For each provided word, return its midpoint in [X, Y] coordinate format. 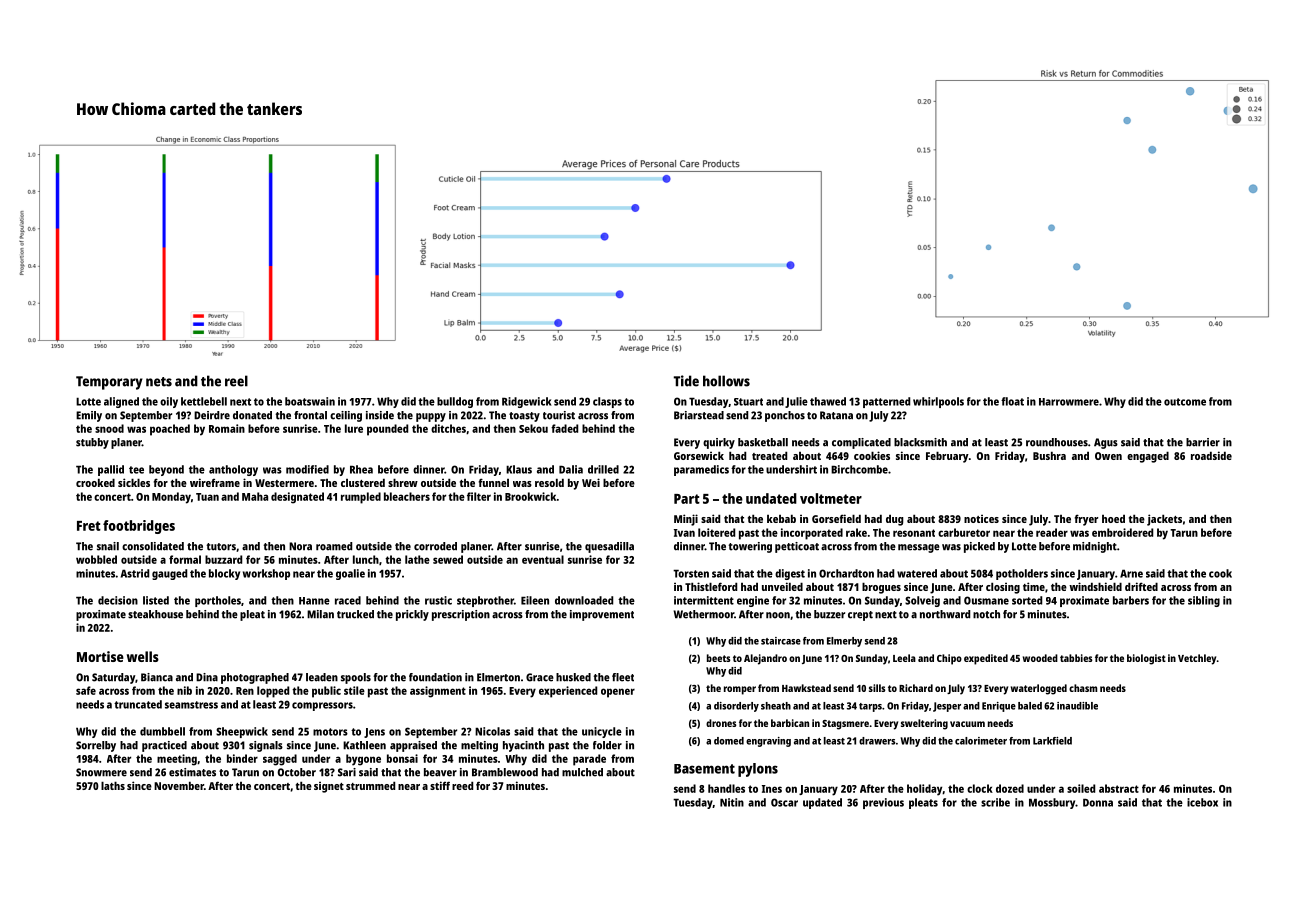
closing [1003, 588]
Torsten [691, 573]
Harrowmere [1069, 402]
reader [1052, 532]
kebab [781, 518]
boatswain [310, 401]
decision [118, 600]
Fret [89, 526]
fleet [623, 677]
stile [354, 690]
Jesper [947, 707]
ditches [448, 428]
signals [266, 746]
